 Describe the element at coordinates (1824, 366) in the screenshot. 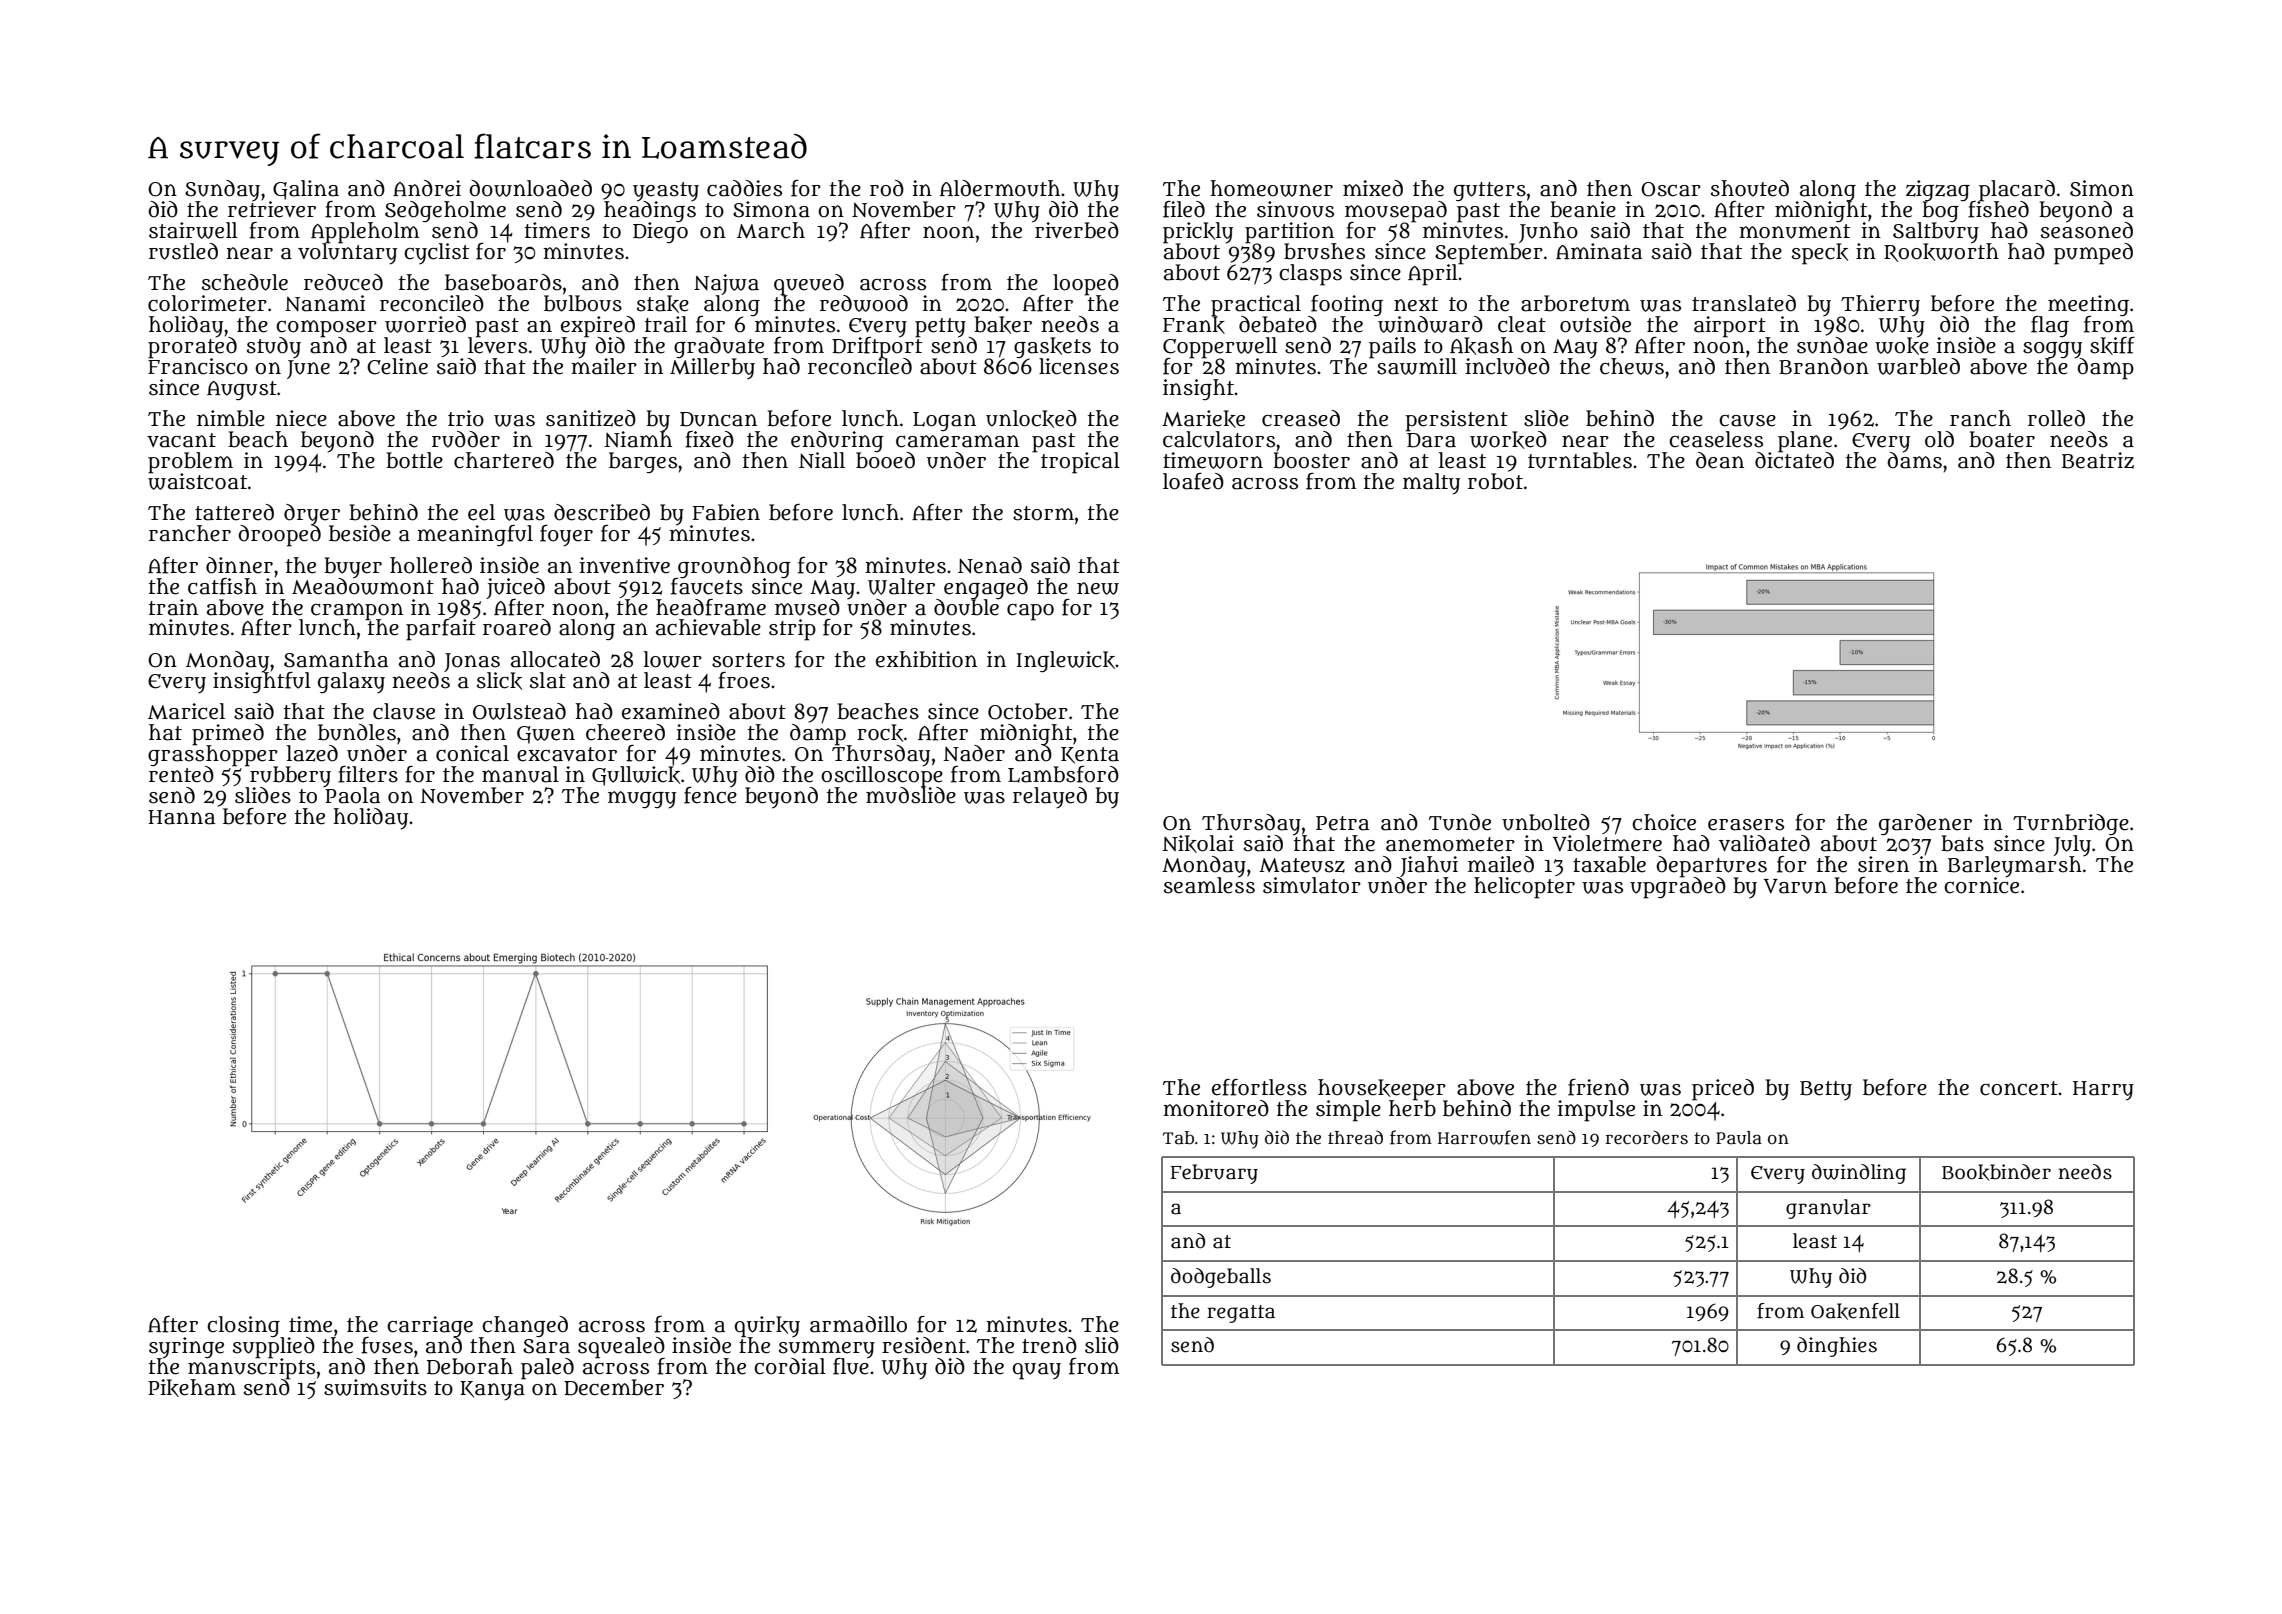

I see `Brandon` at that location.
